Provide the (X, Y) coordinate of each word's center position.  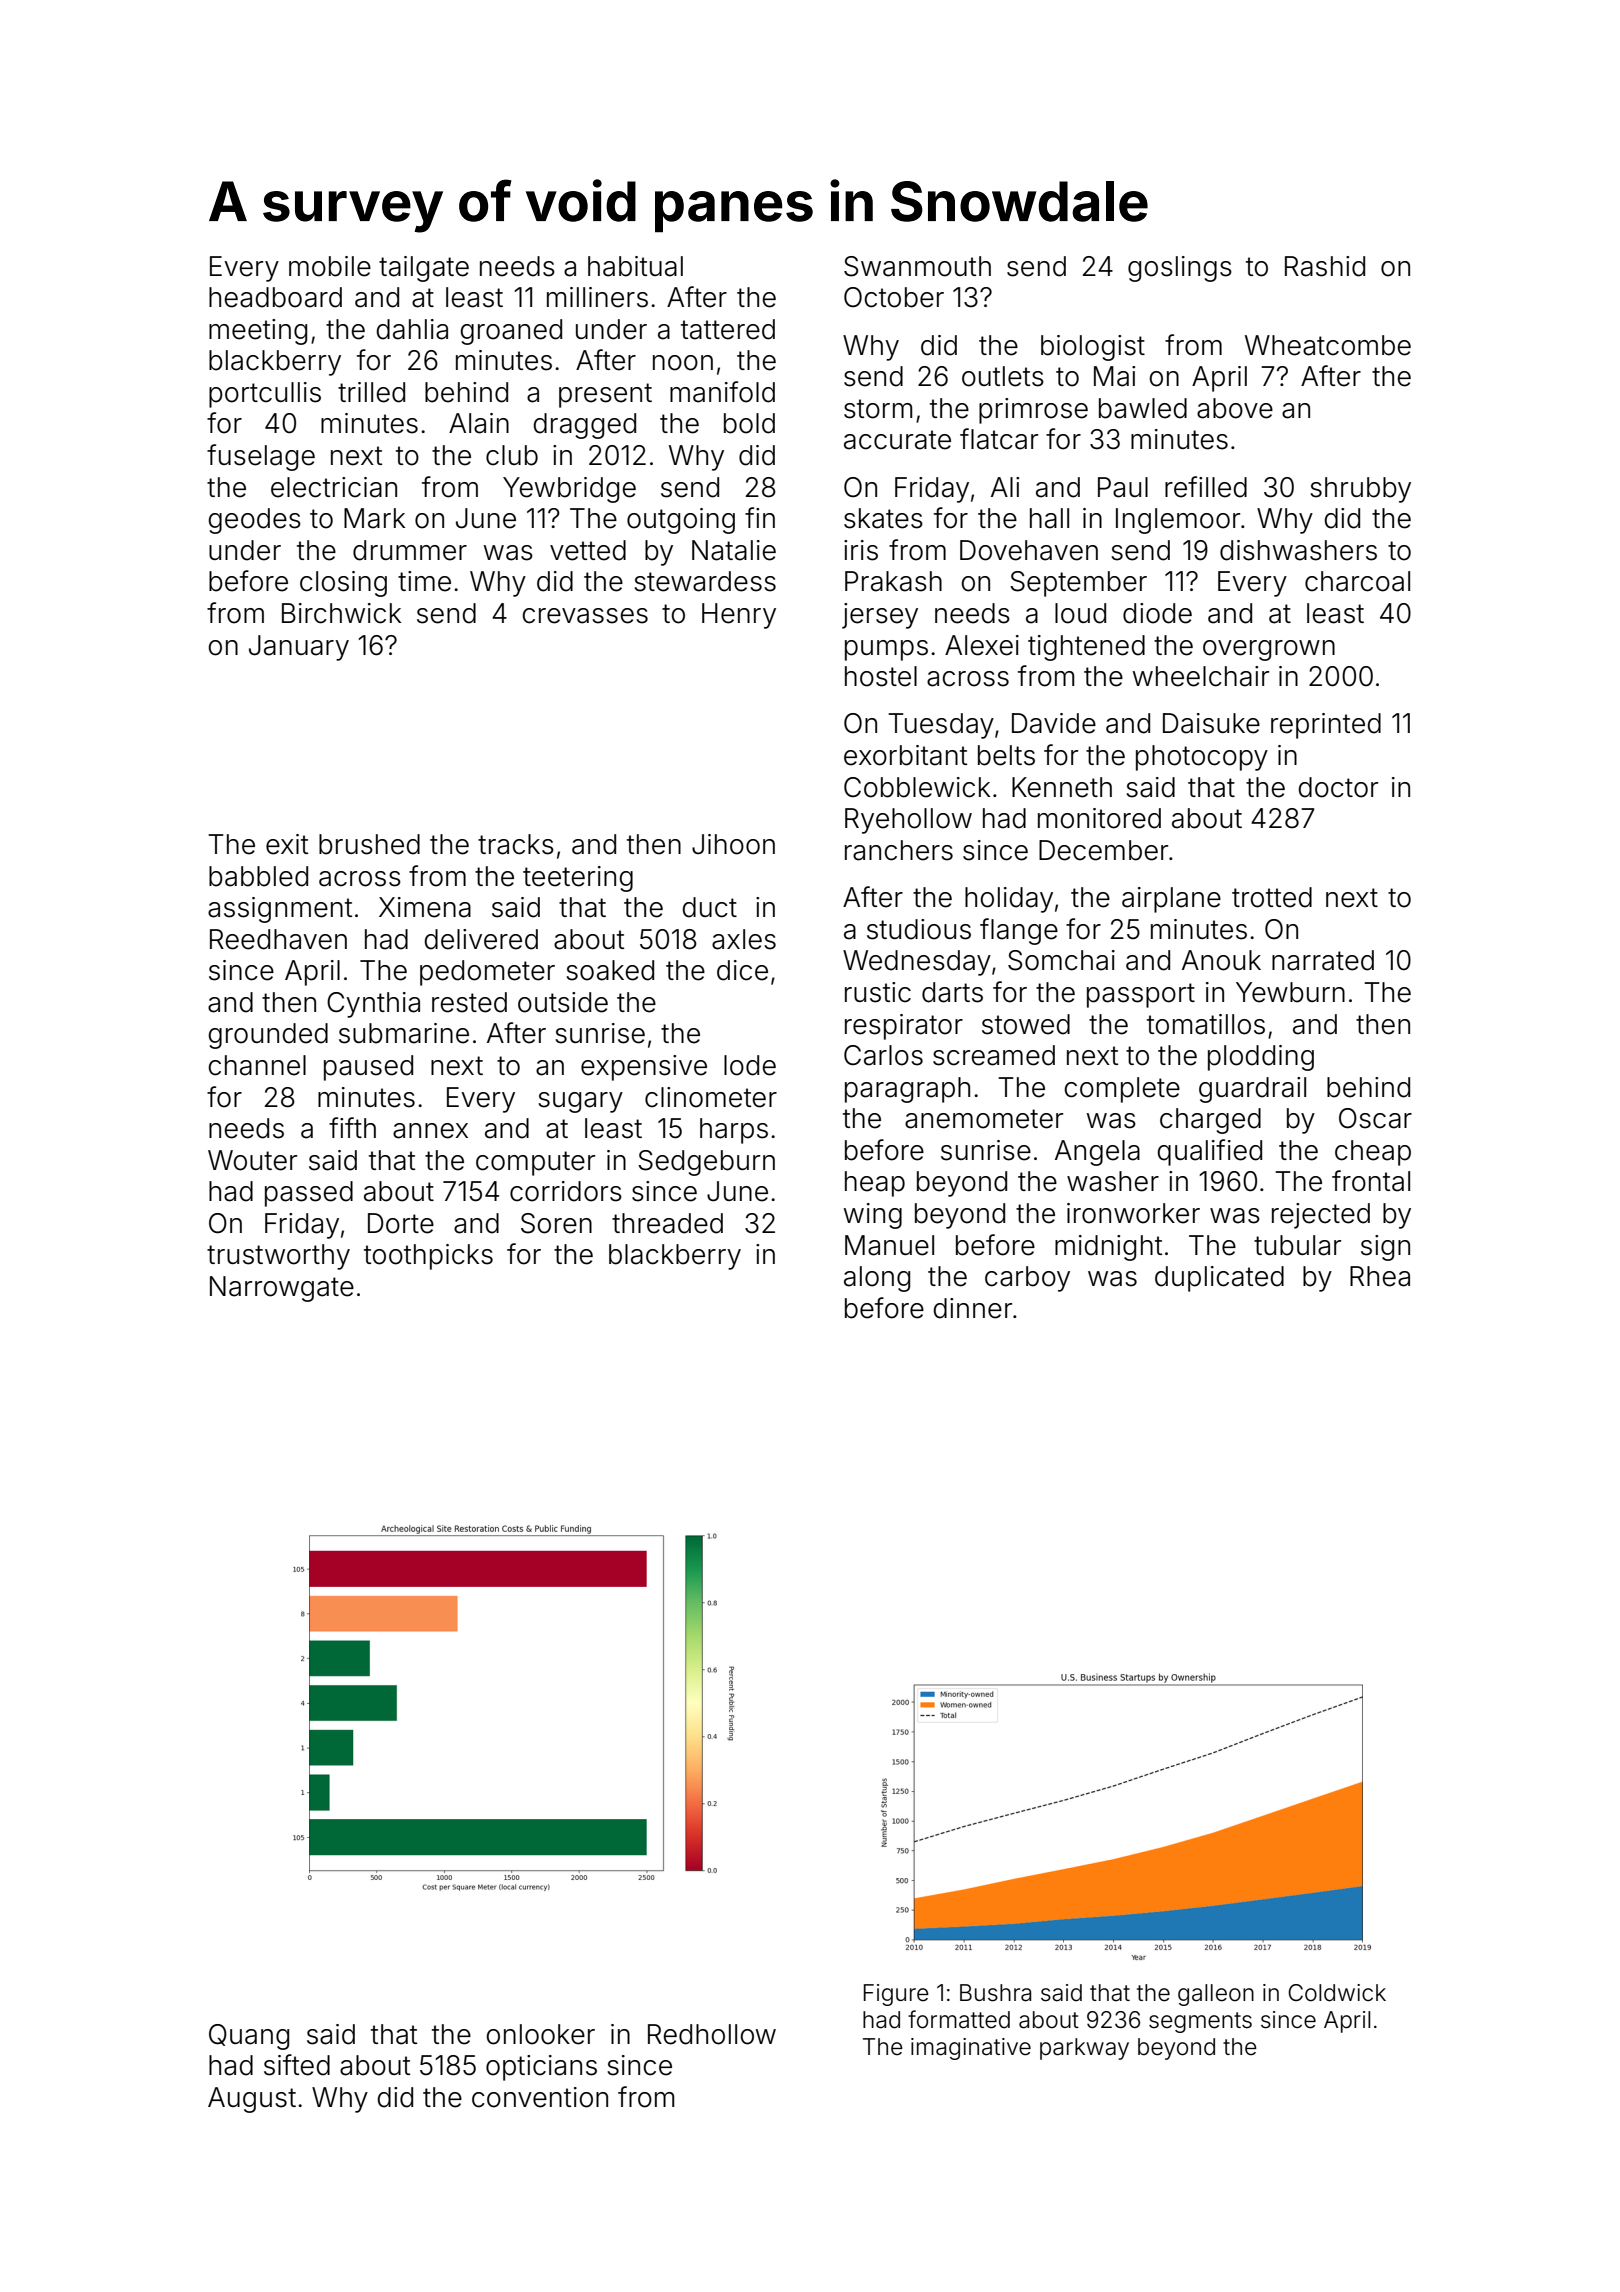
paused (368, 1068)
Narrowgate (282, 1289)
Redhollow (712, 2034)
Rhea (1380, 1276)
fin (760, 517)
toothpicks (428, 1257)
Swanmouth (917, 266)
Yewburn (1290, 992)
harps (734, 1131)
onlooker (540, 2034)
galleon (1216, 1995)
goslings (1180, 269)
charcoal (1357, 581)
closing (343, 584)
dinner (972, 1308)
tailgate (424, 269)
